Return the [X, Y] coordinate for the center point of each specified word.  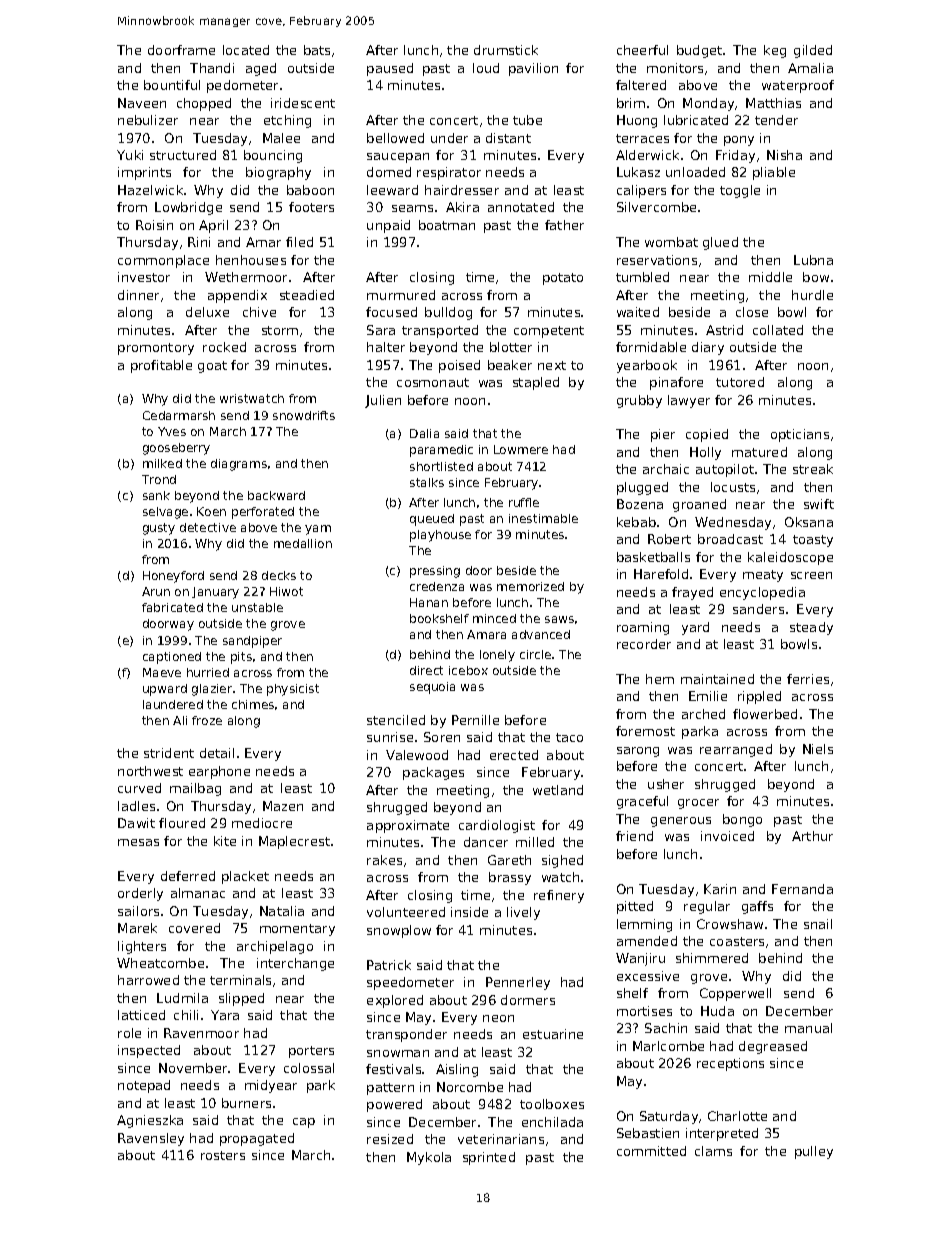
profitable [161, 366]
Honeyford [173, 577]
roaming [643, 628]
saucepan [398, 158]
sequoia [432, 688]
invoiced [727, 836]
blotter [511, 347]
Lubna [813, 260]
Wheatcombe [160, 963]
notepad [144, 1086]
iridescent [303, 103]
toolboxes [552, 1104]
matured [759, 452]
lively [523, 913]
